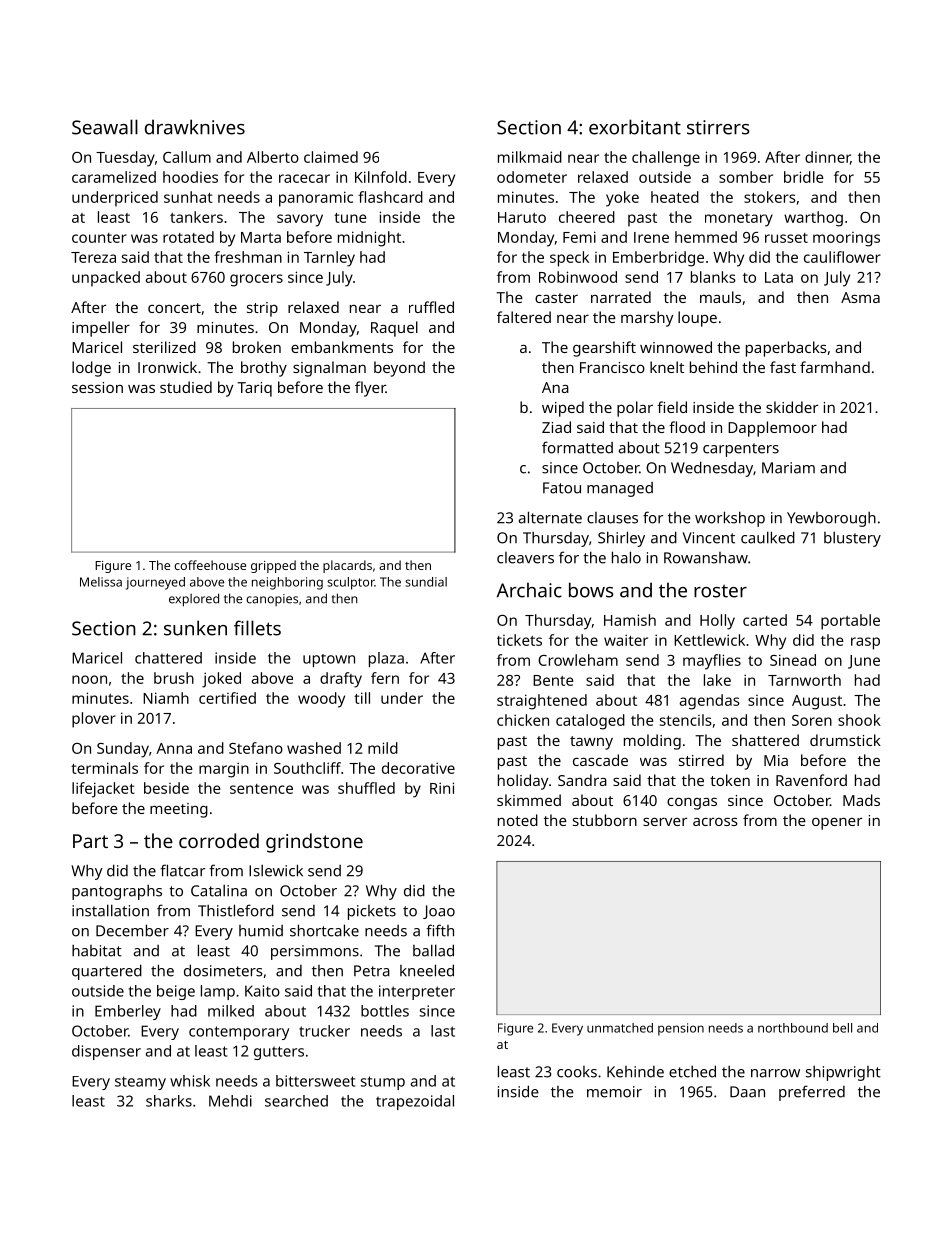 This screenshot has height=1233, width=952. I want to click on bridle, so click(804, 177).
